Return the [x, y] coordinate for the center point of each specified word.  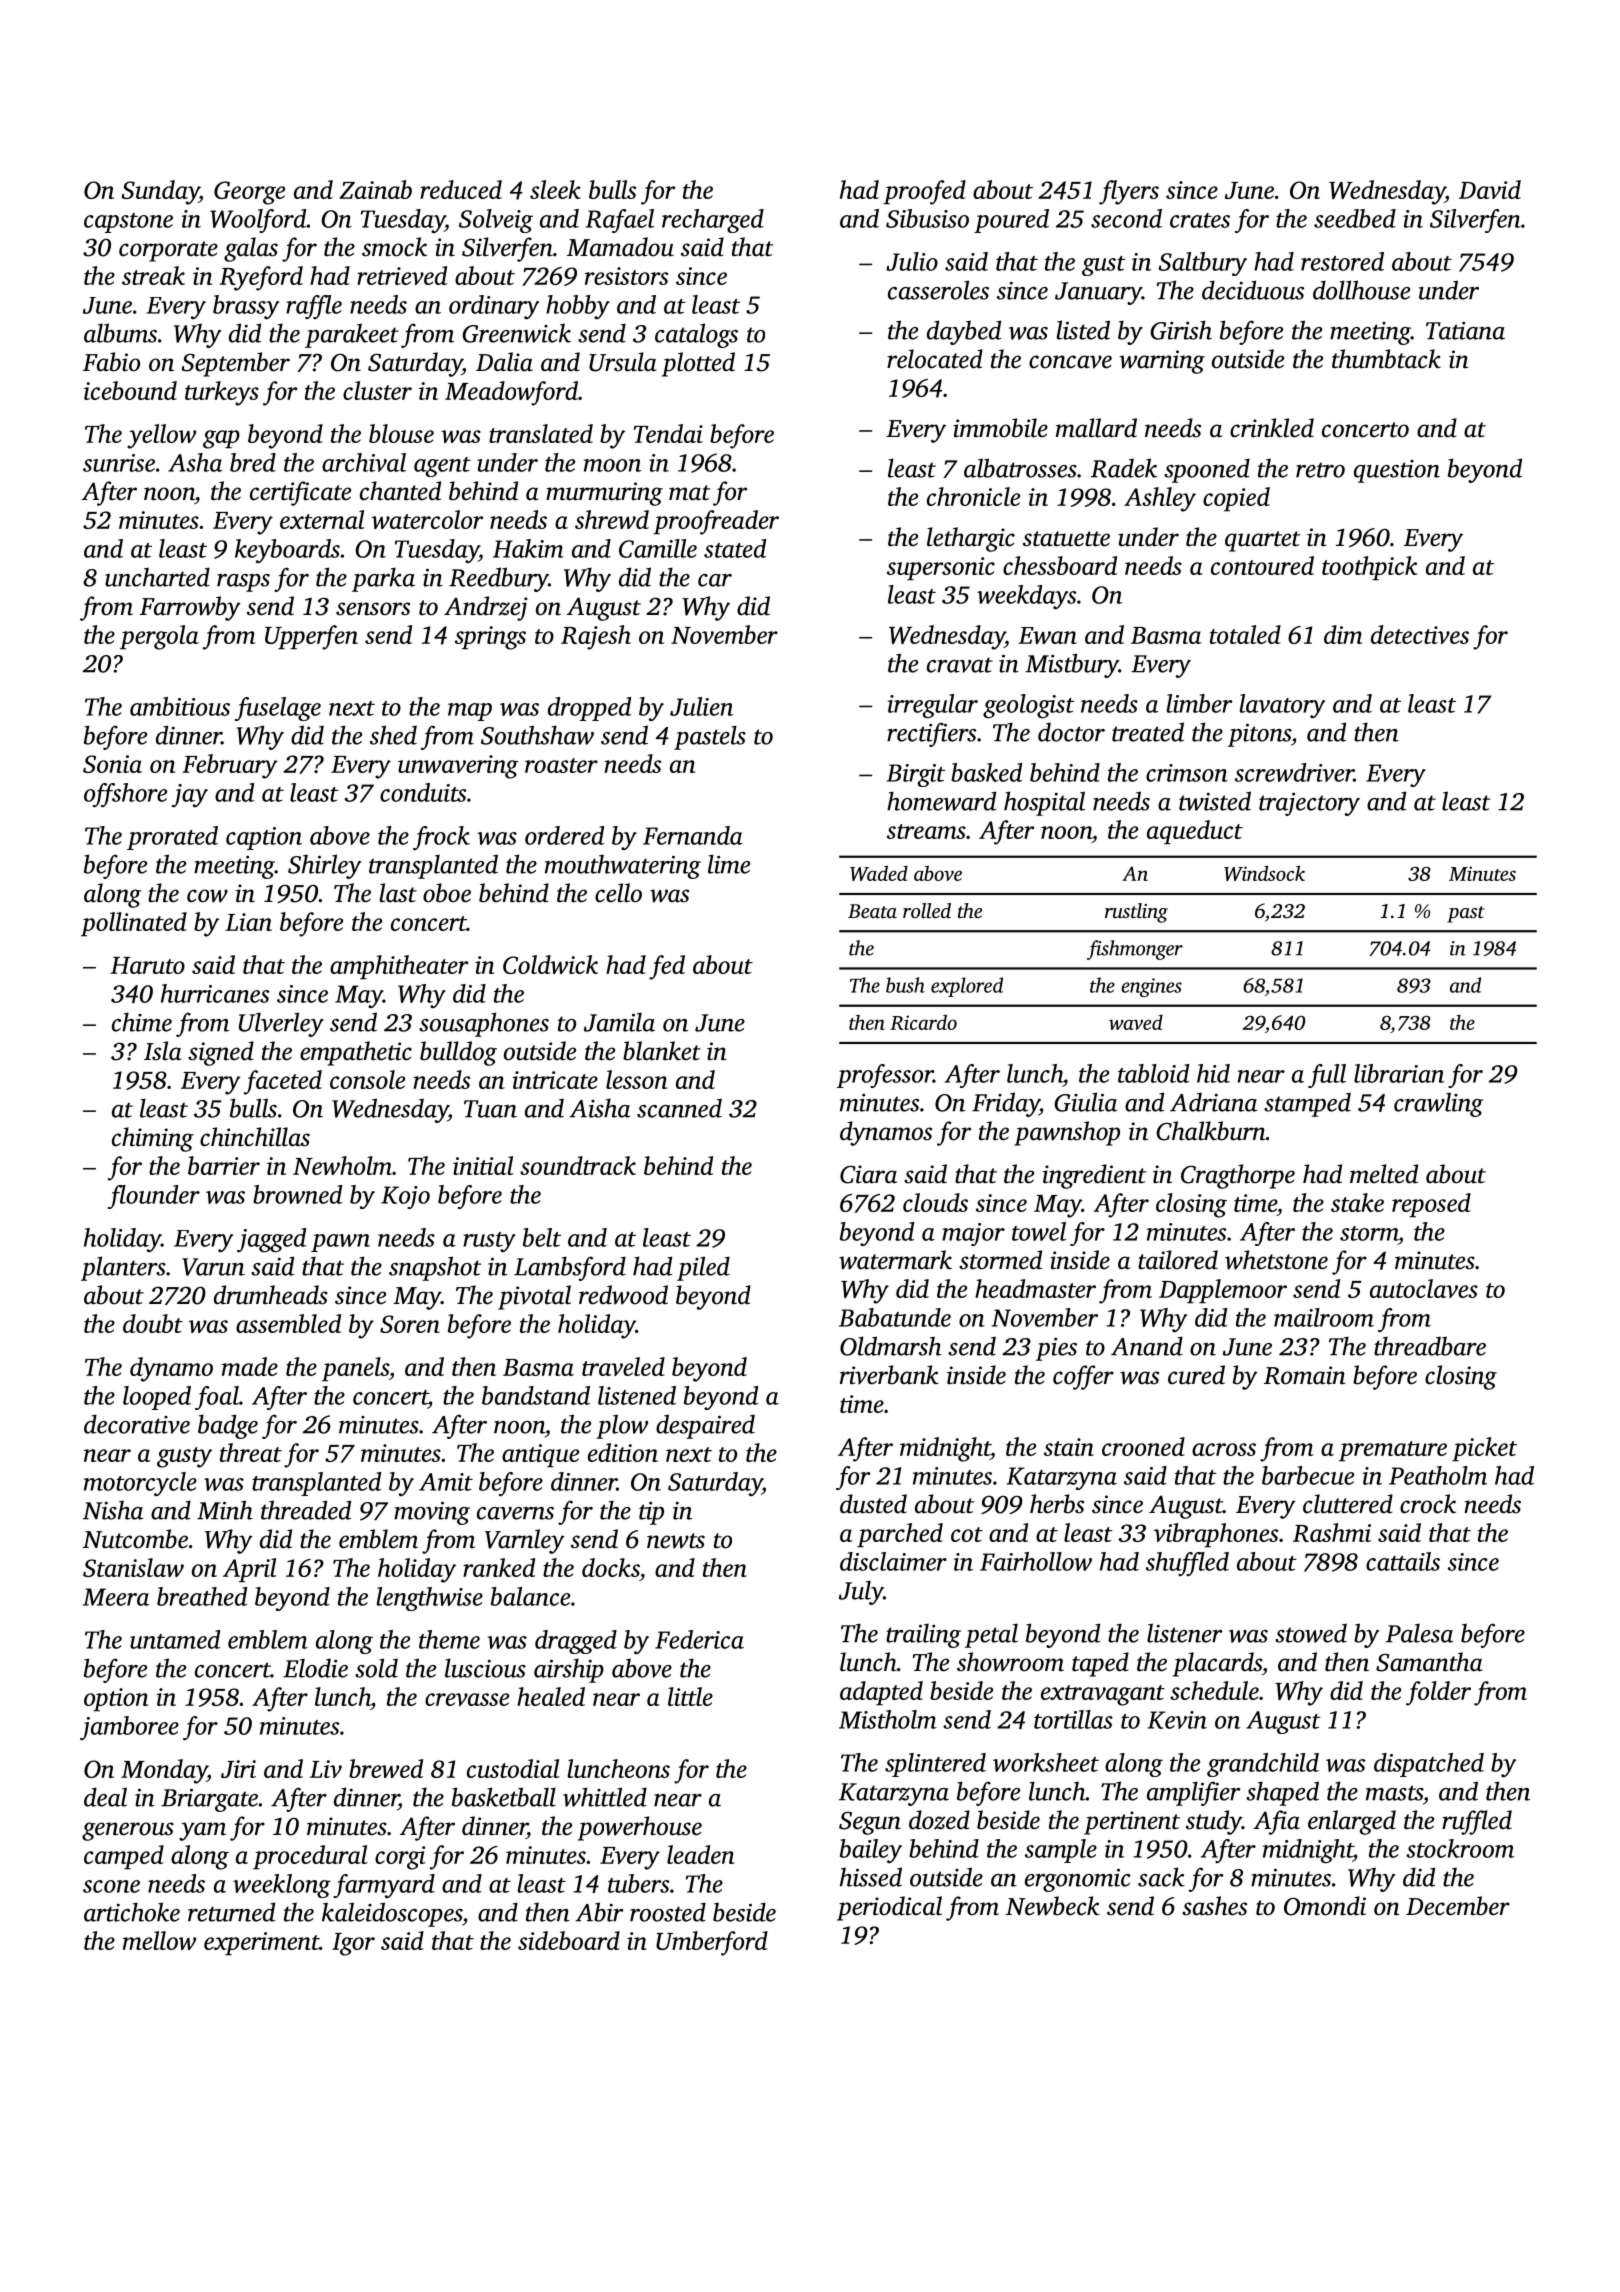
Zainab [375, 189]
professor [885, 1076]
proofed [924, 192]
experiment [261, 1943]
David [1490, 189]
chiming [153, 1139]
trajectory [1309, 804]
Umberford [712, 1943]
